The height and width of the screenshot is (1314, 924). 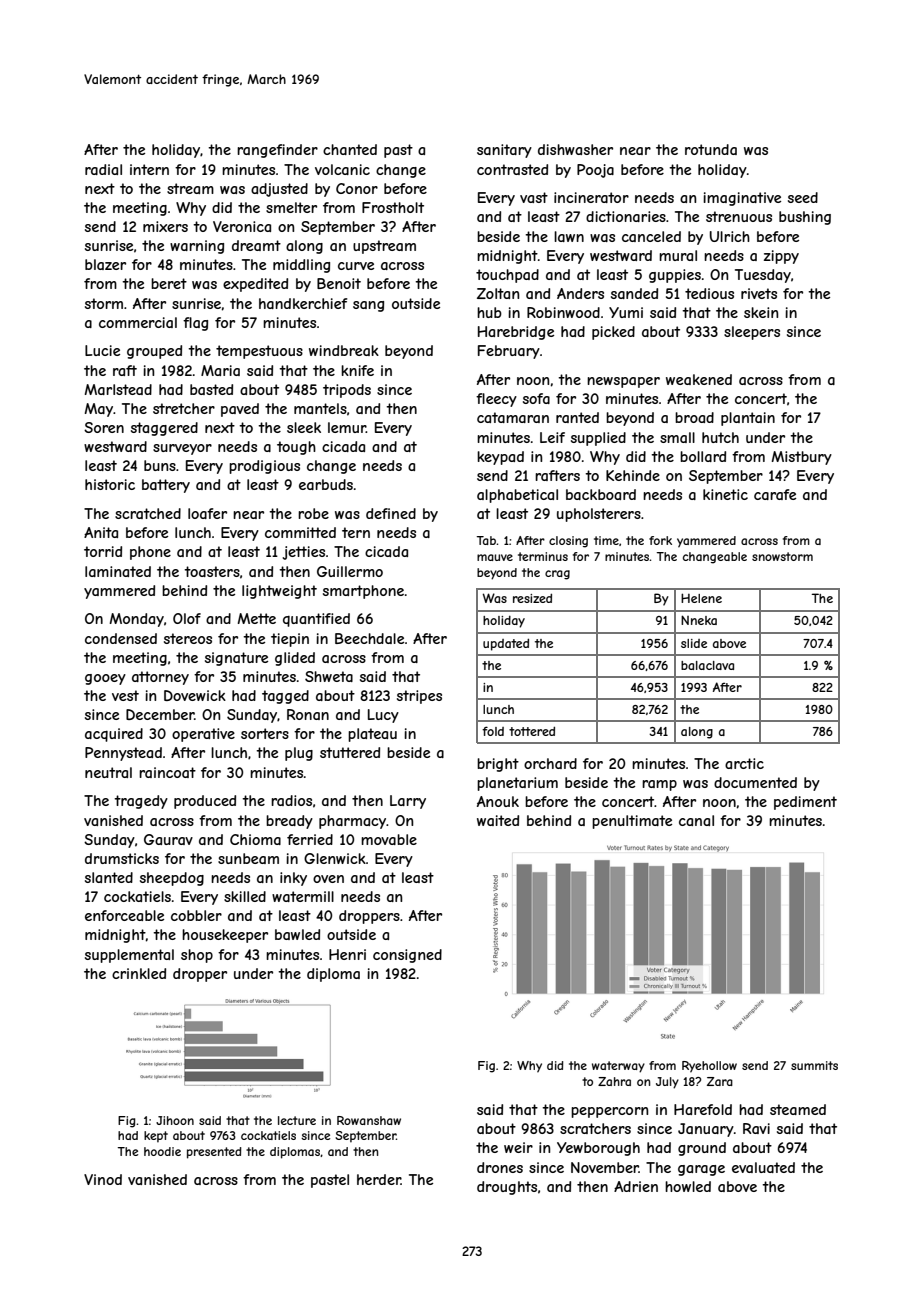 I want to click on Dovewick, so click(x=195, y=695).
